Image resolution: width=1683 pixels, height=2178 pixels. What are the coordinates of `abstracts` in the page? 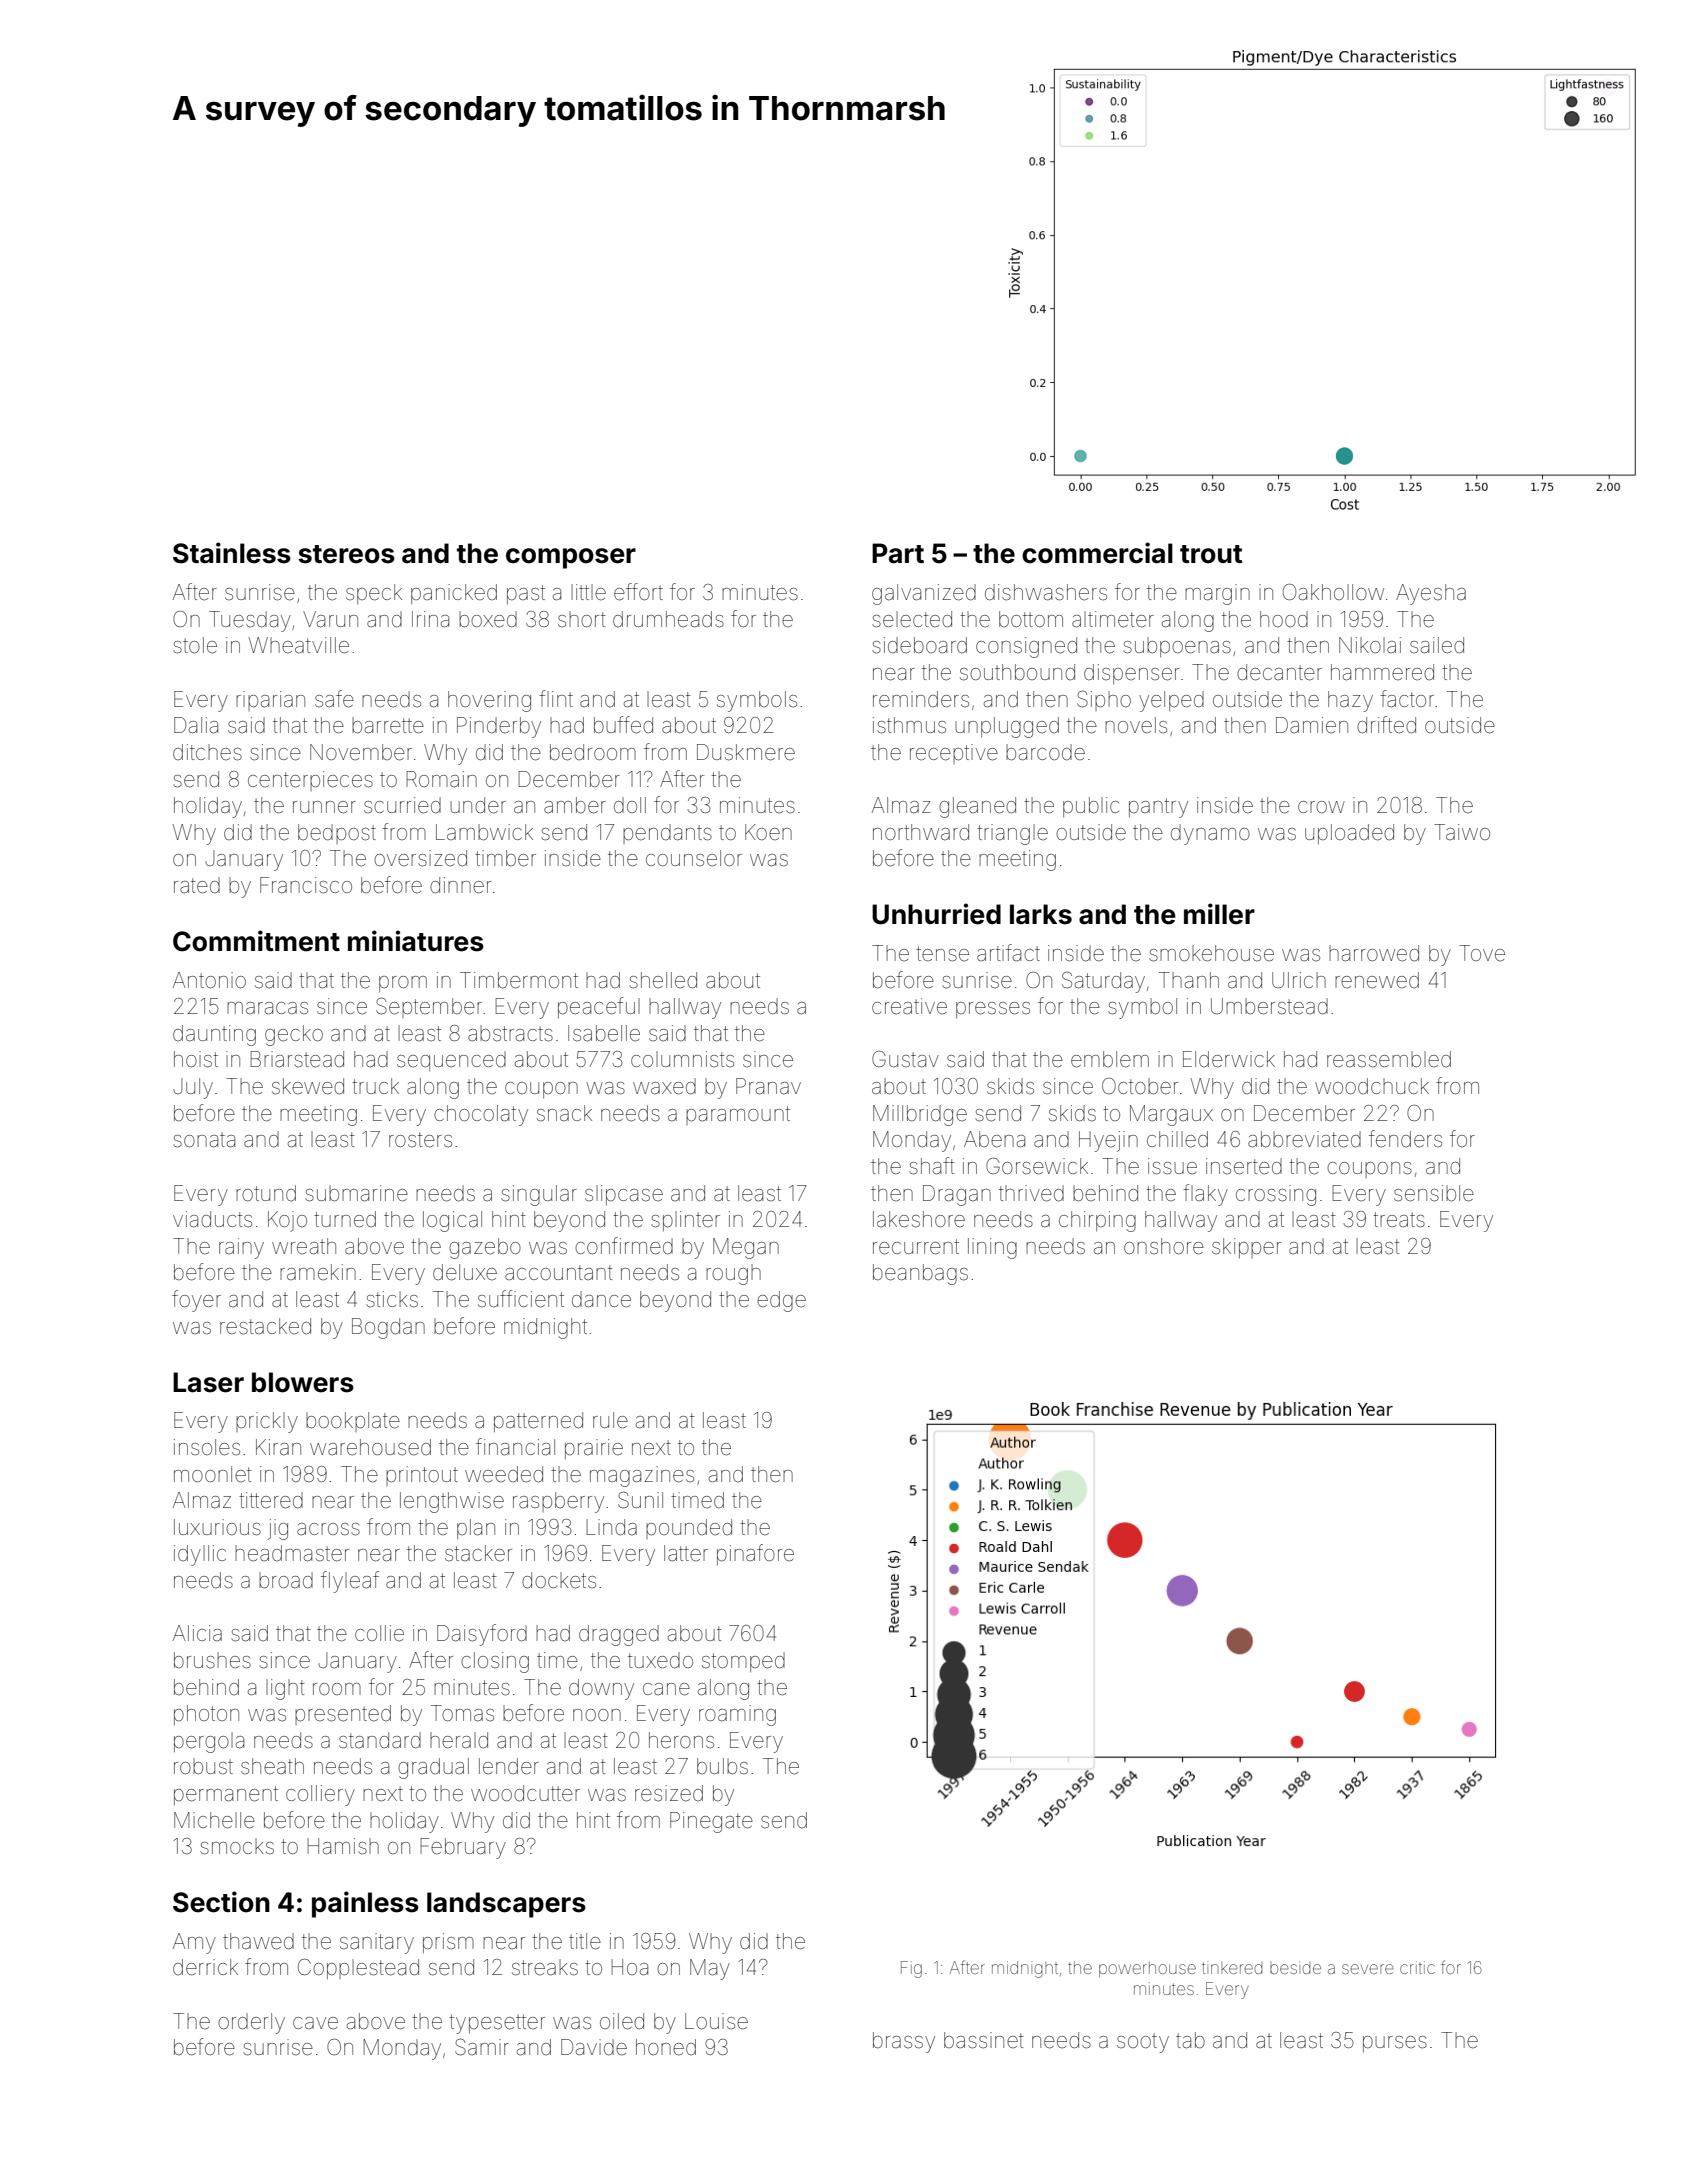 It's located at (510, 1033).
